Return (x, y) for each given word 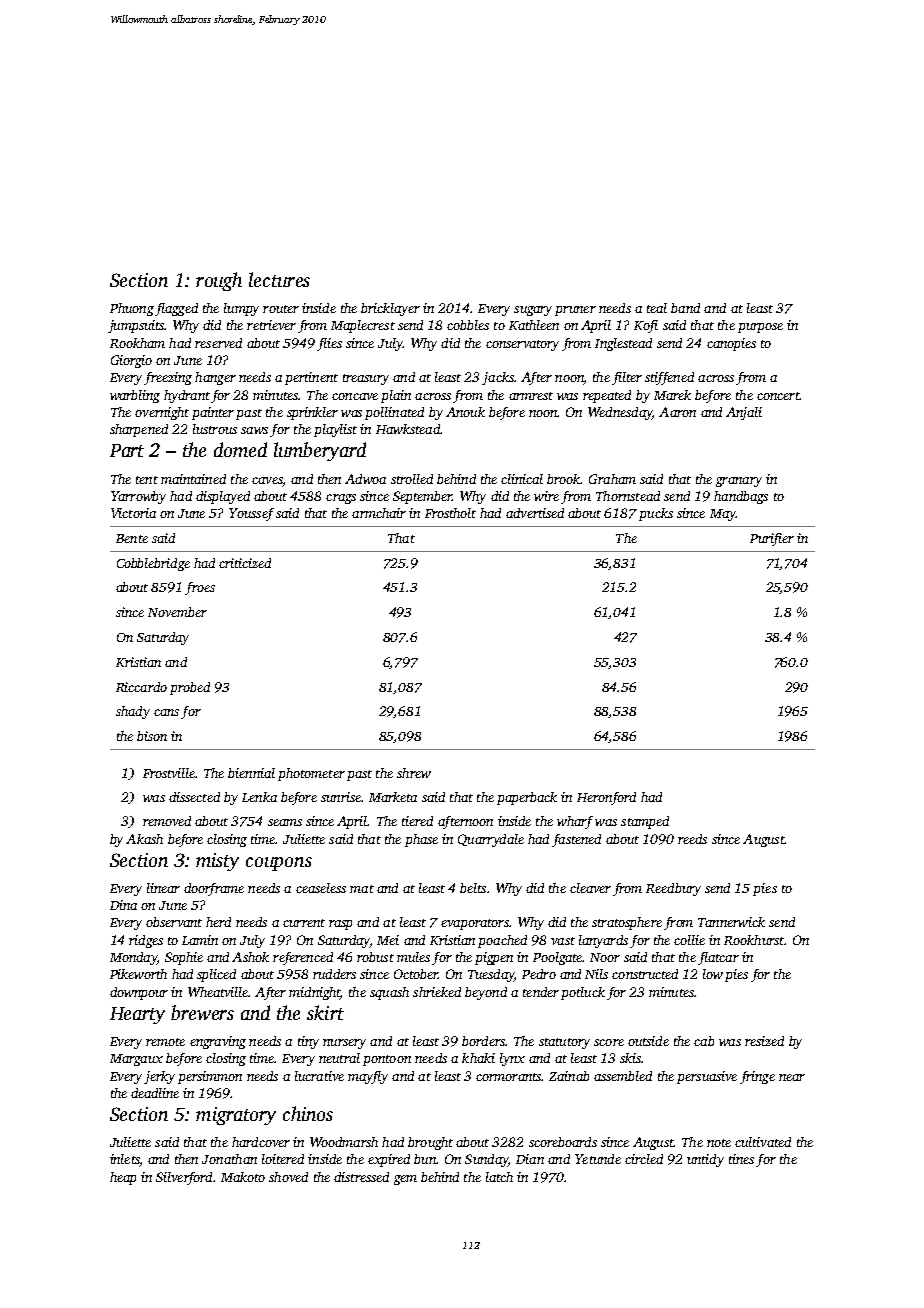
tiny (308, 1042)
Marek (672, 395)
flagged (176, 309)
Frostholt (450, 513)
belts (473, 888)
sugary (533, 311)
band (685, 308)
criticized (245, 563)
